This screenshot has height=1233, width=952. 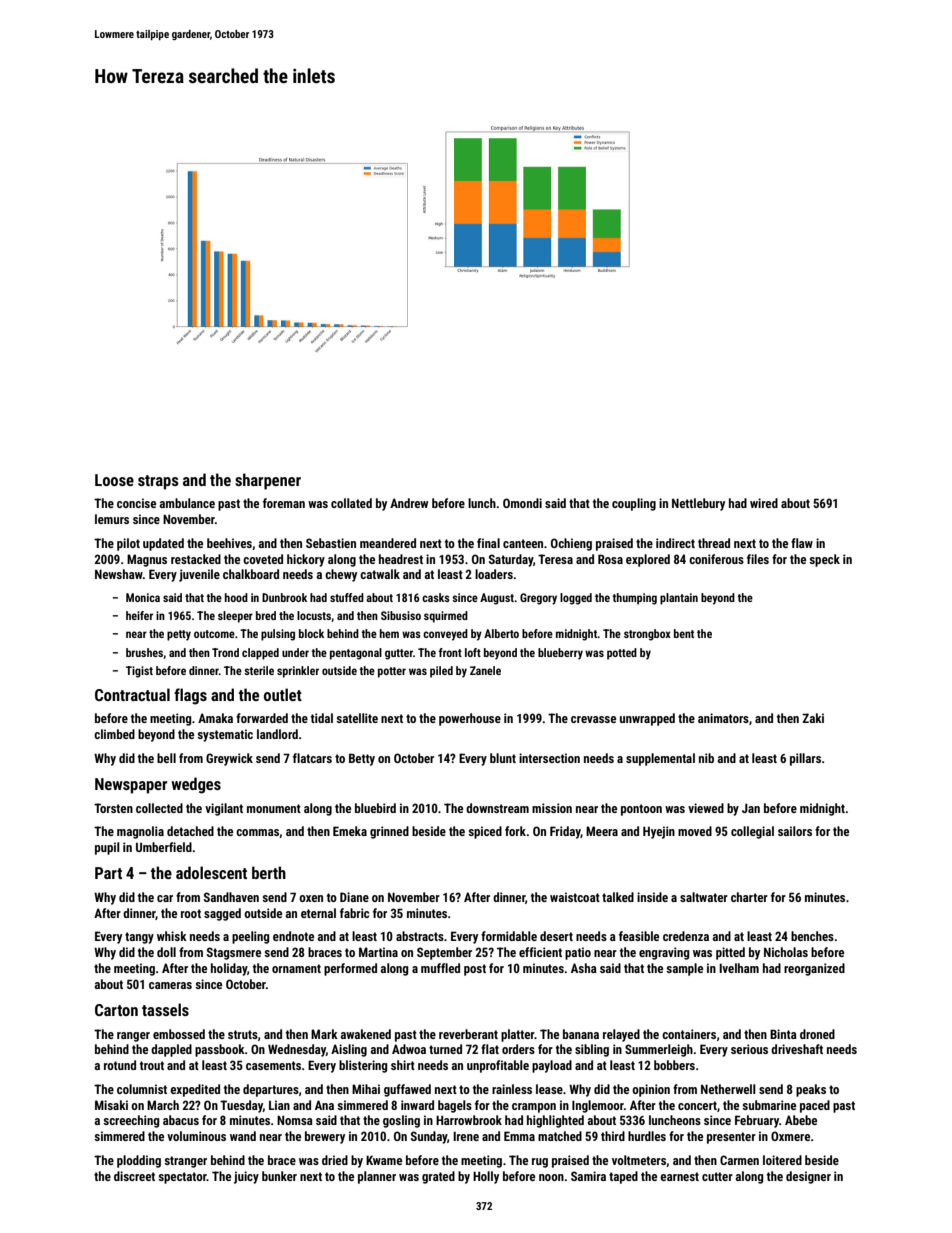 I want to click on Zaki, so click(x=813, y=718).
